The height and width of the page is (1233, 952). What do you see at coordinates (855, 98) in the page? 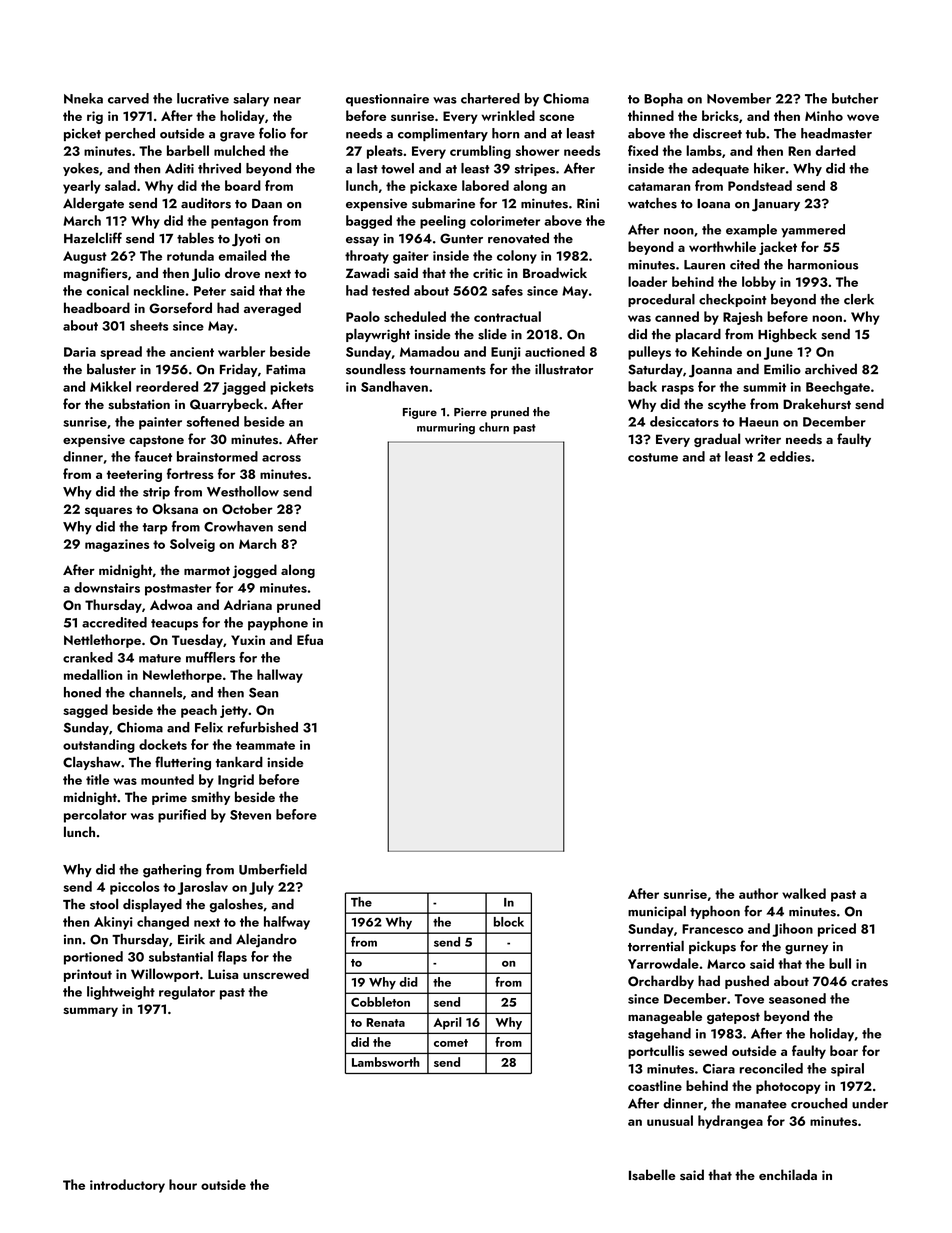
I see `butcher` at bounding box center [855, 98].
